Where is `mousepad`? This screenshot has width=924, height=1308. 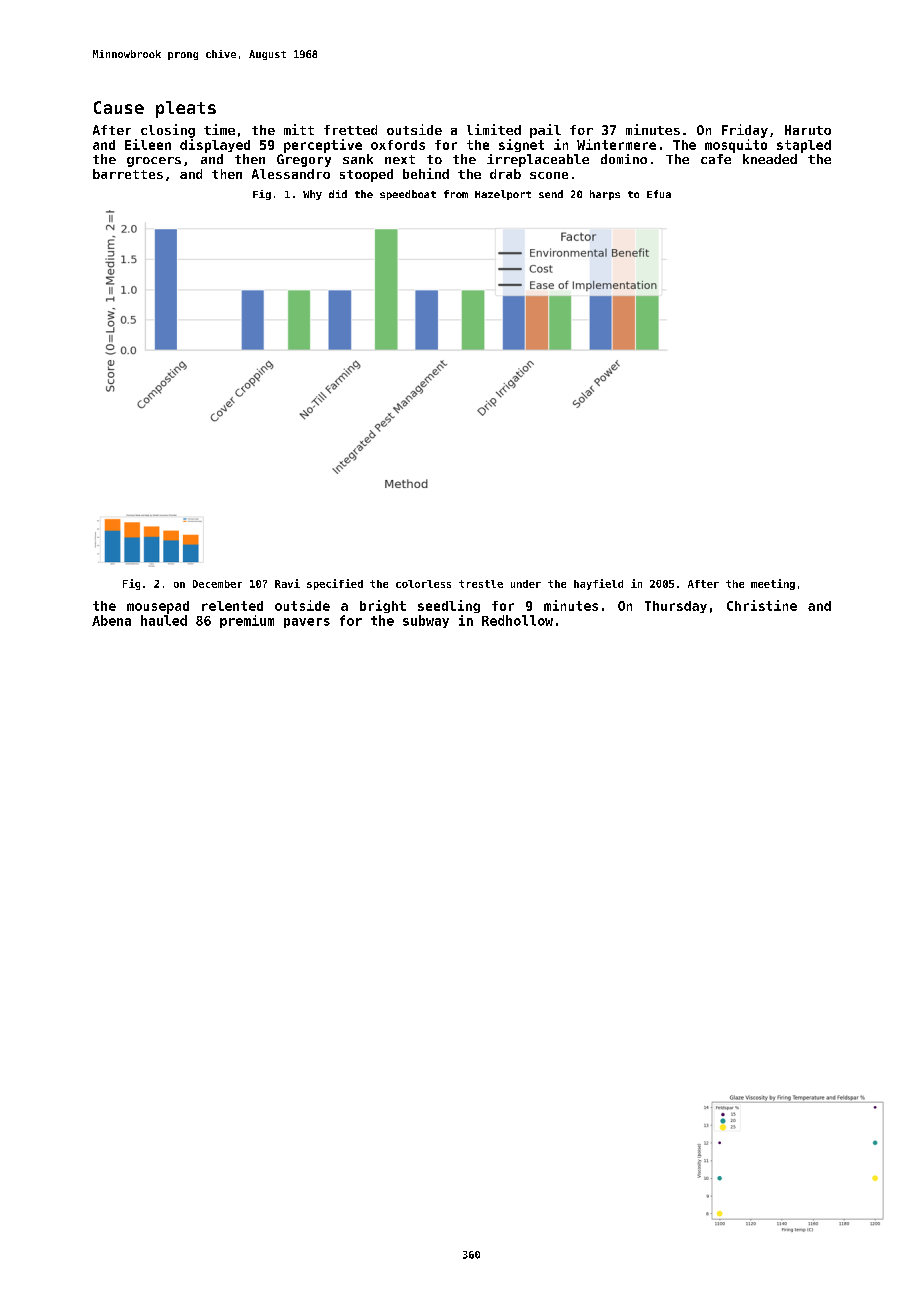
mousepad is located at coordinates (158, 607).
